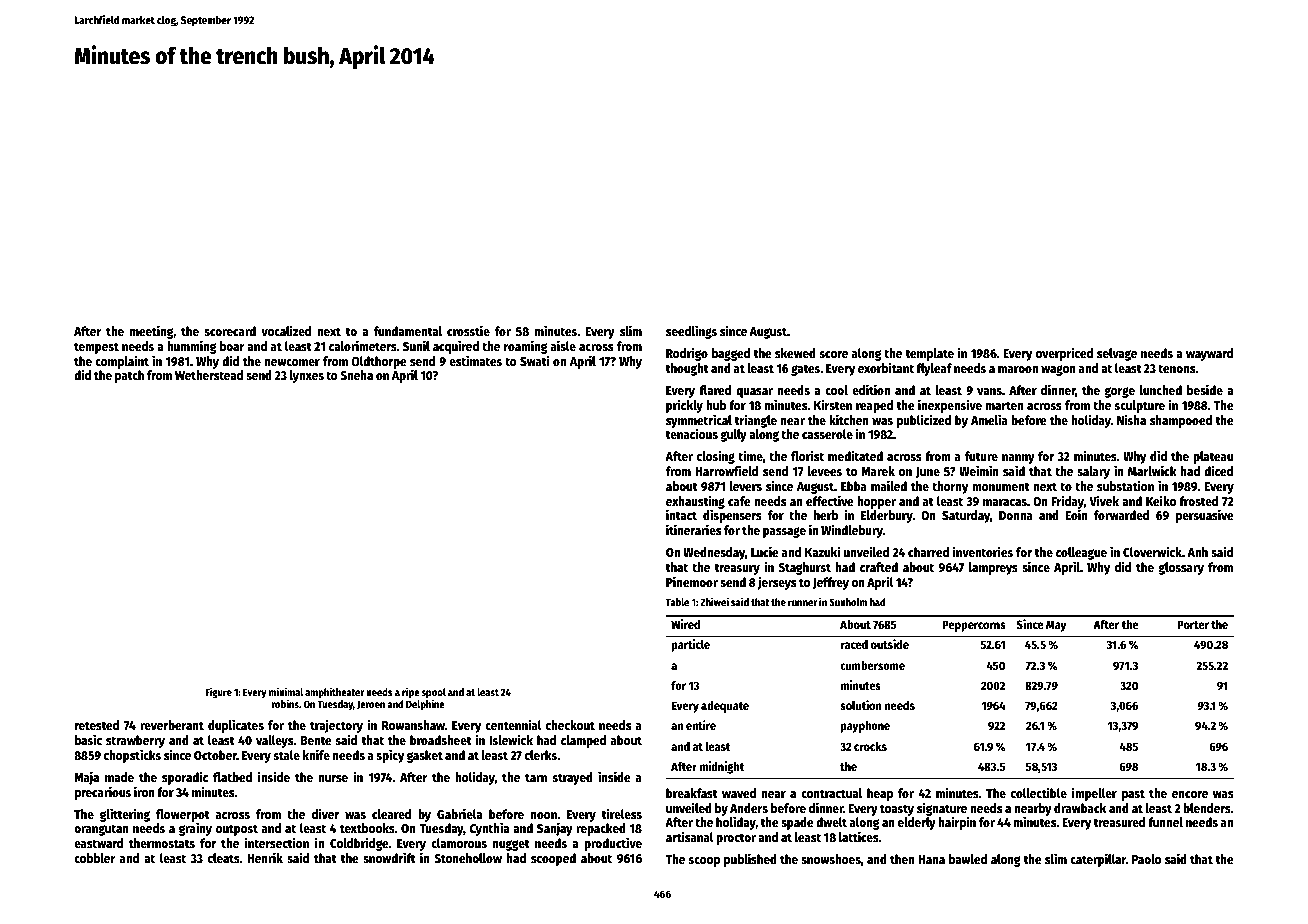  I want to click on levees, so click(825, 471).
